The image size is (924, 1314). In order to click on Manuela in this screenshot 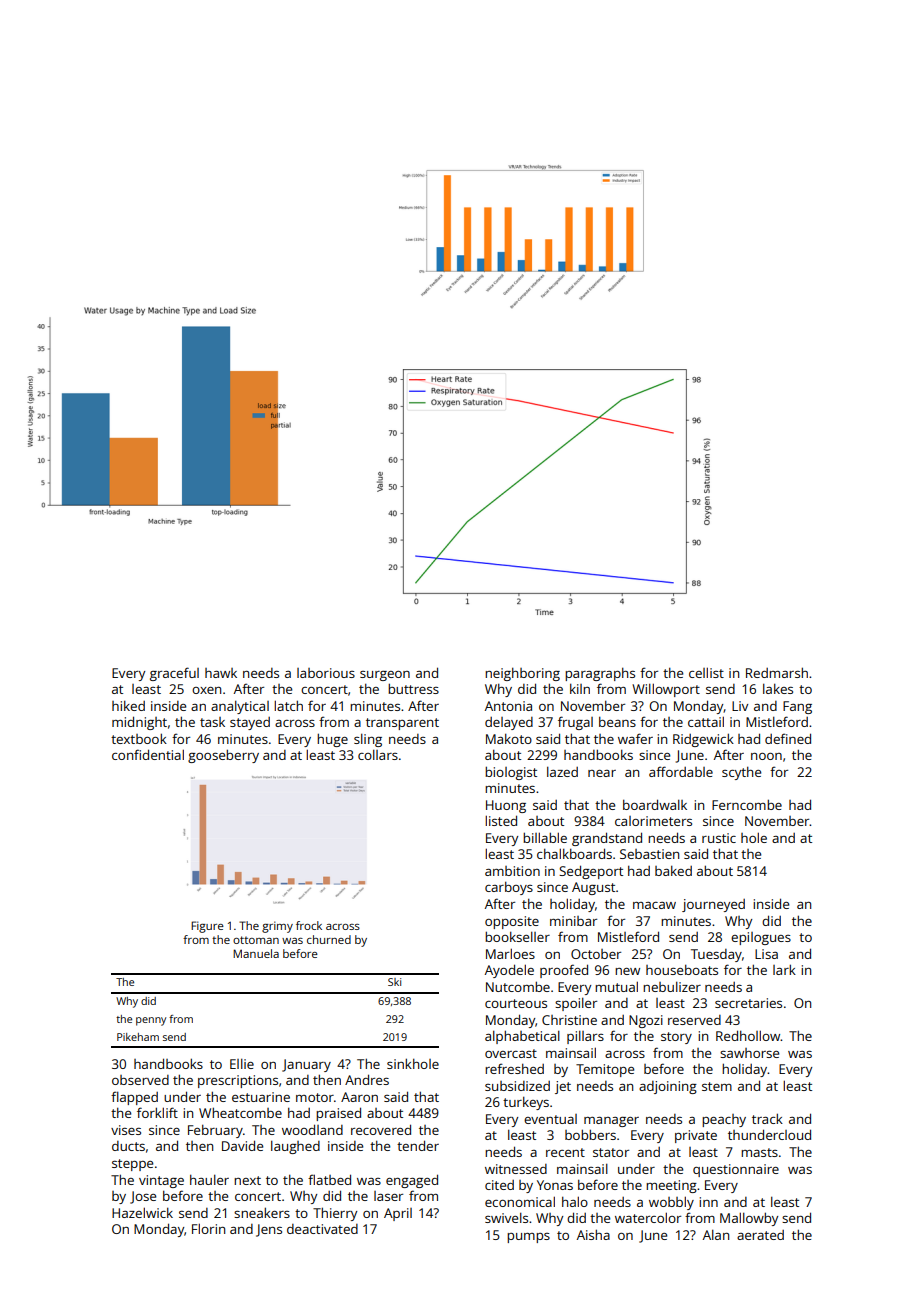, I will do `click(256, 953)`.
